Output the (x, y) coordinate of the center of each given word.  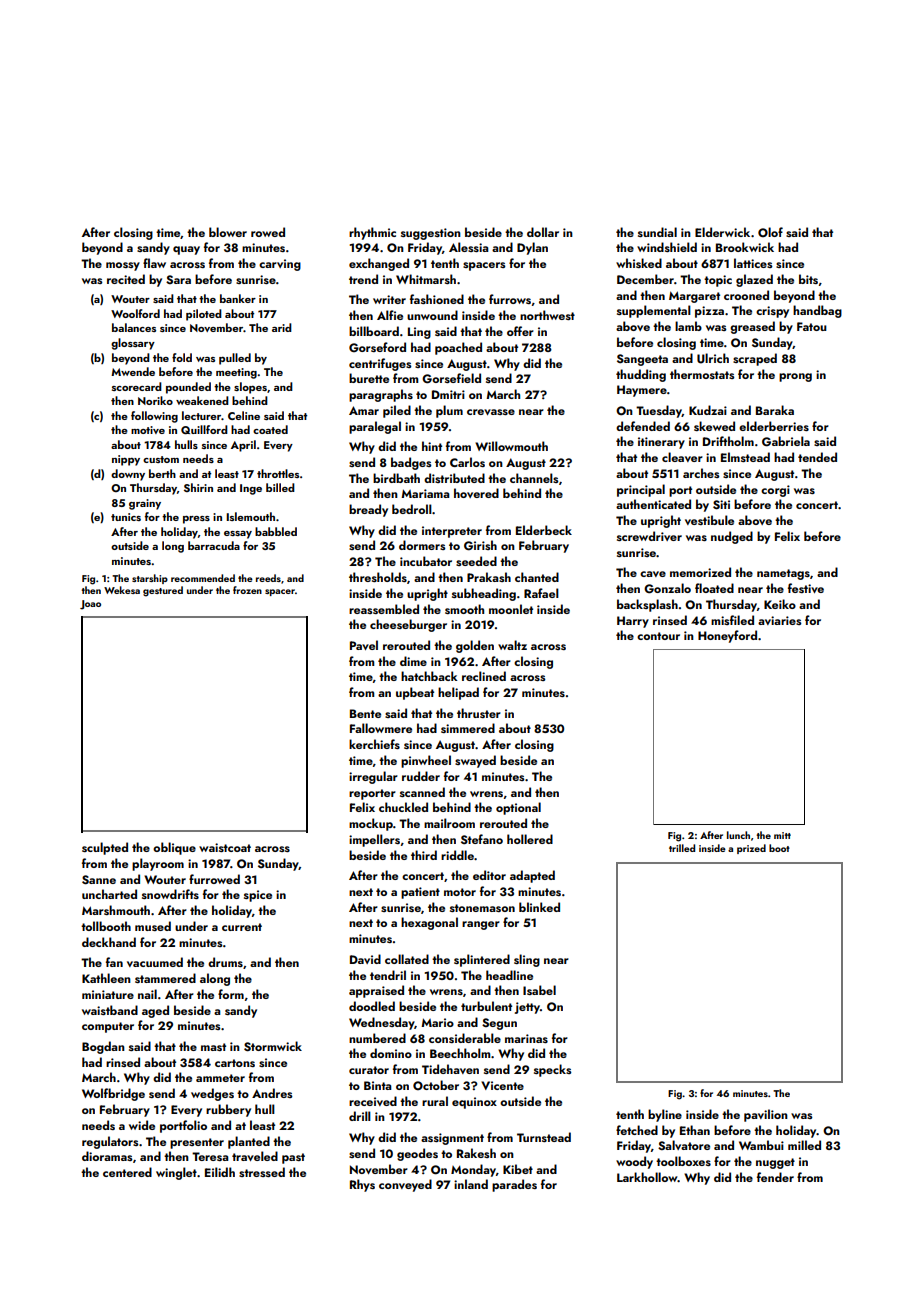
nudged (732, 537)
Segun (499, 1024)
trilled (682, 848)
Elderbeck (544, 530)
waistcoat (225, 847)
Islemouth (250, 516)
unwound (432, 315)
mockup (371, 824)
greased (752, 327)
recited (126, 279)
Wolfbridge (113, 1094)
